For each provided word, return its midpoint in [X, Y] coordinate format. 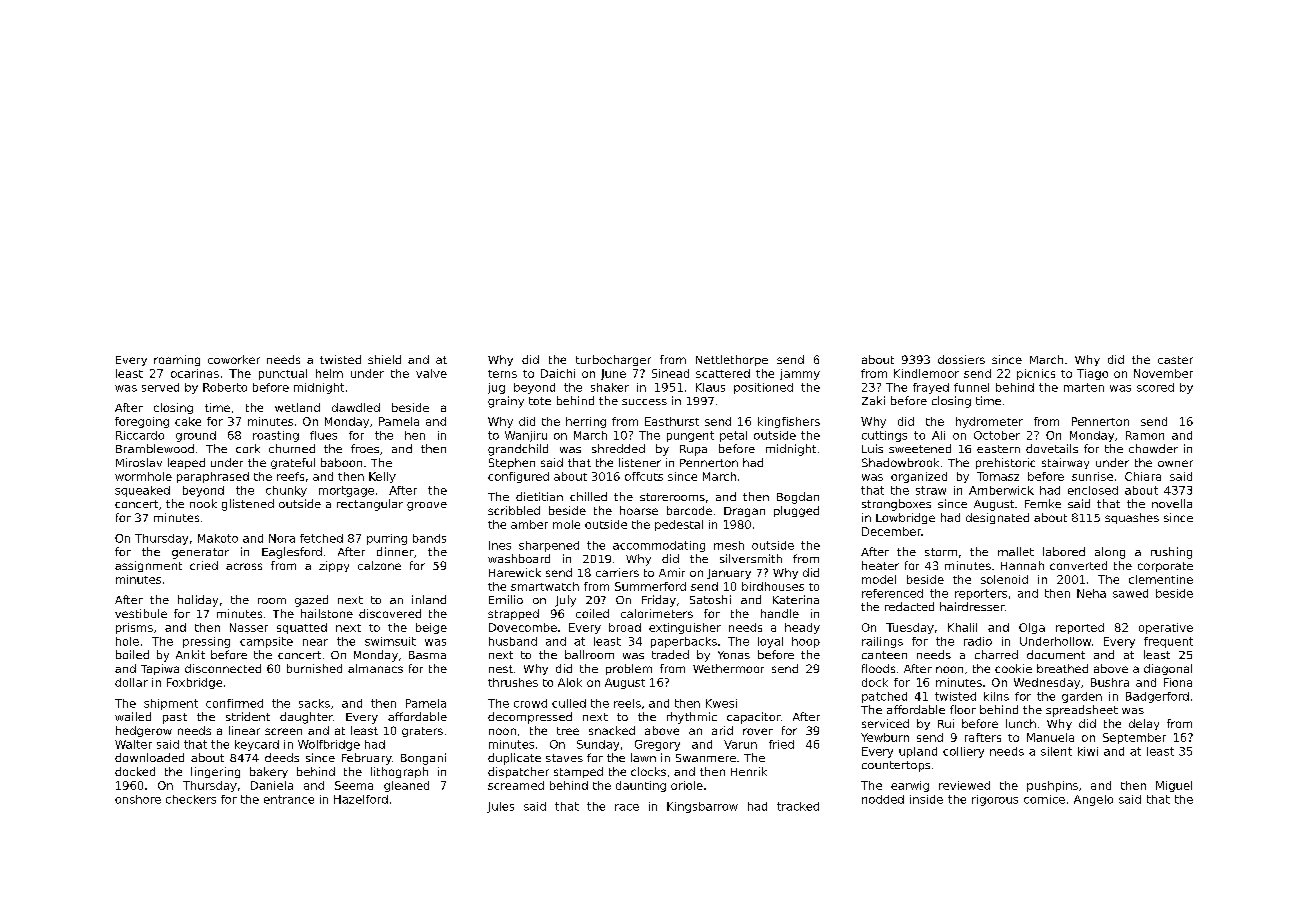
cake [188, 421]
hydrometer [989, 422]
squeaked [142, 491]
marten [1084, 387]
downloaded [149, 757]
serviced [885, 723]
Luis [872, 448]
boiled [132, 654]
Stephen [512, 463]
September [1134, 738]
